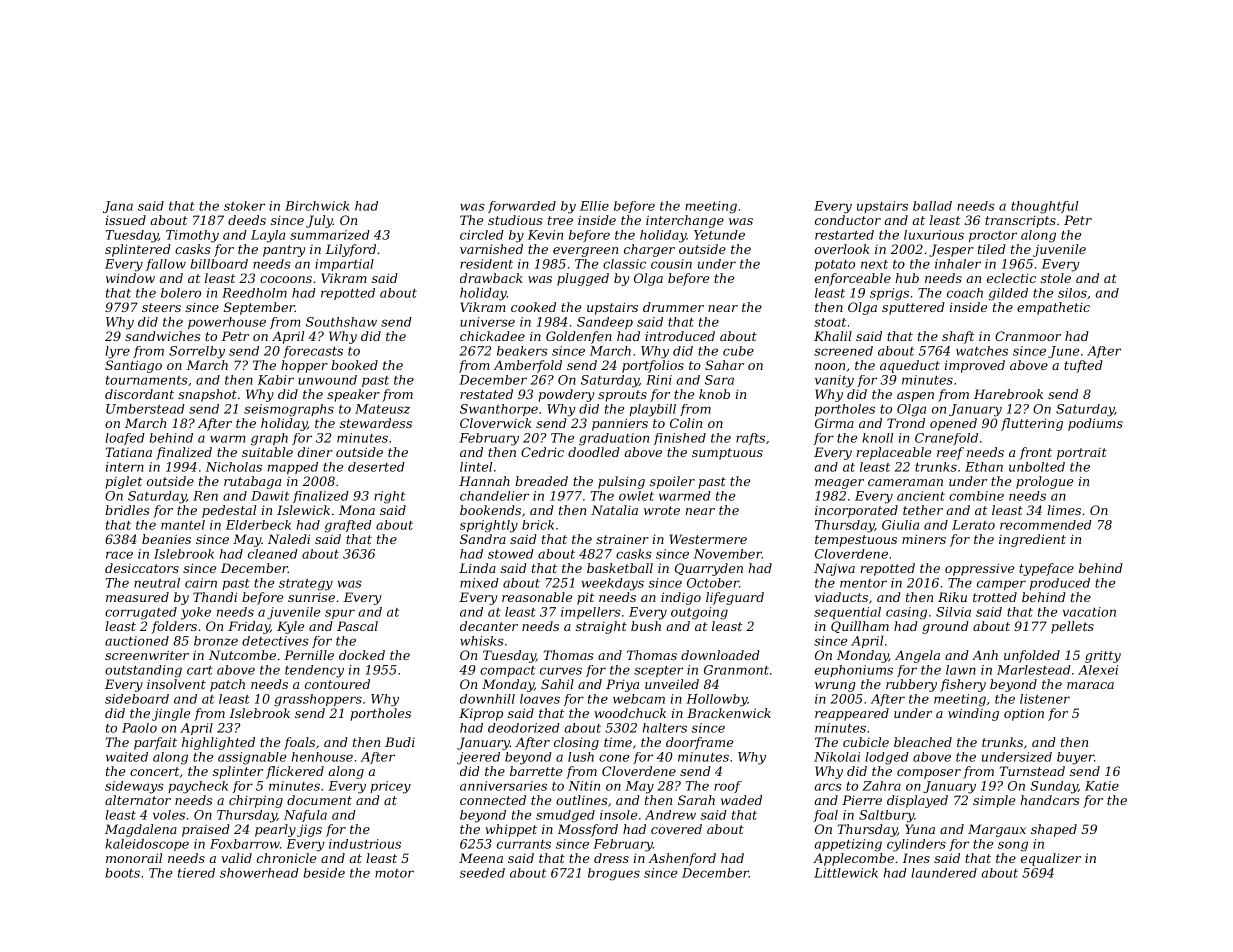 The width and height of the page is (1233, 952). I want to click on Southshaw, so click(341, 322).
